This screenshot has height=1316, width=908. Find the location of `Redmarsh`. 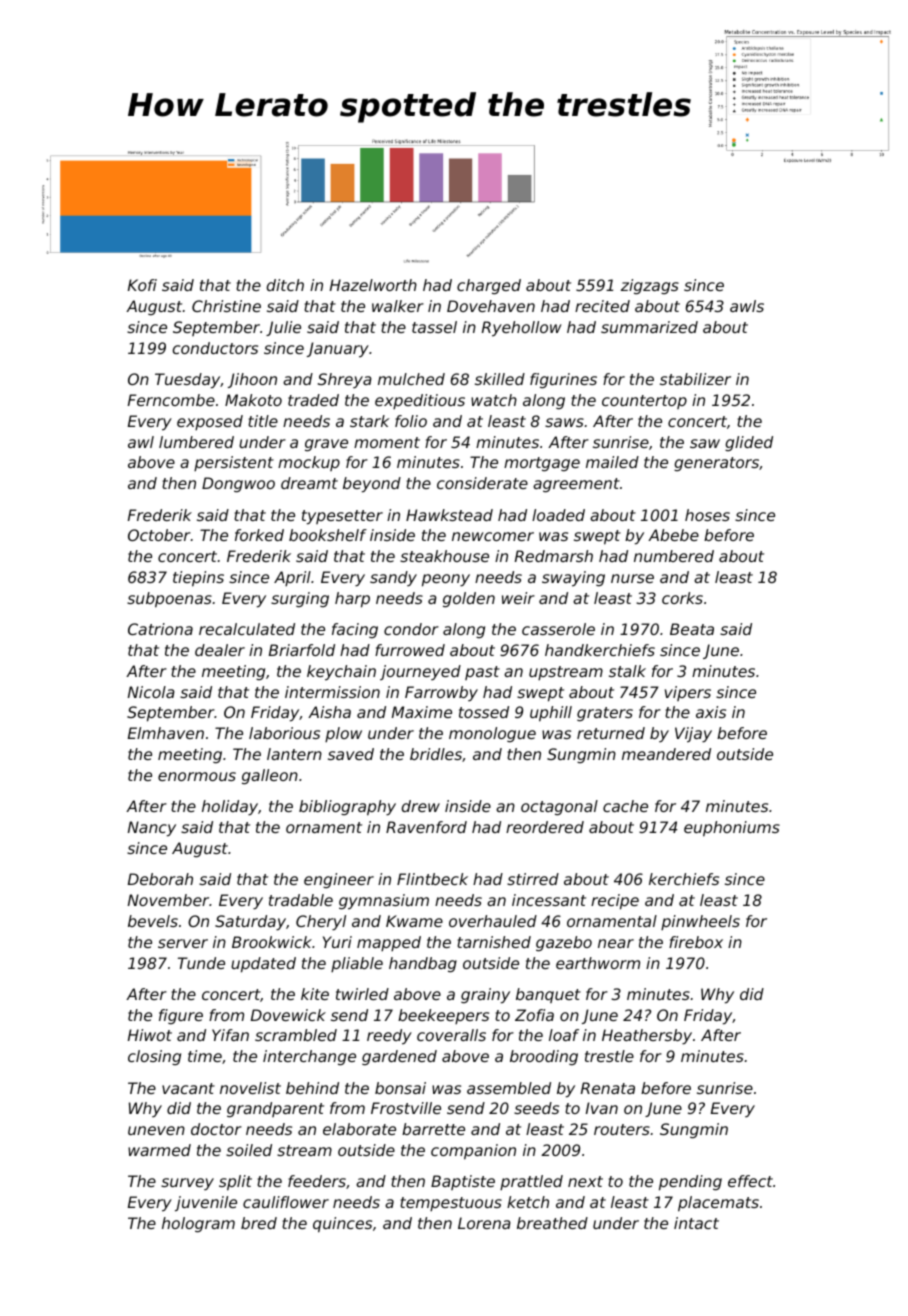

Redmarsh is located at coordinates (554, 556).
